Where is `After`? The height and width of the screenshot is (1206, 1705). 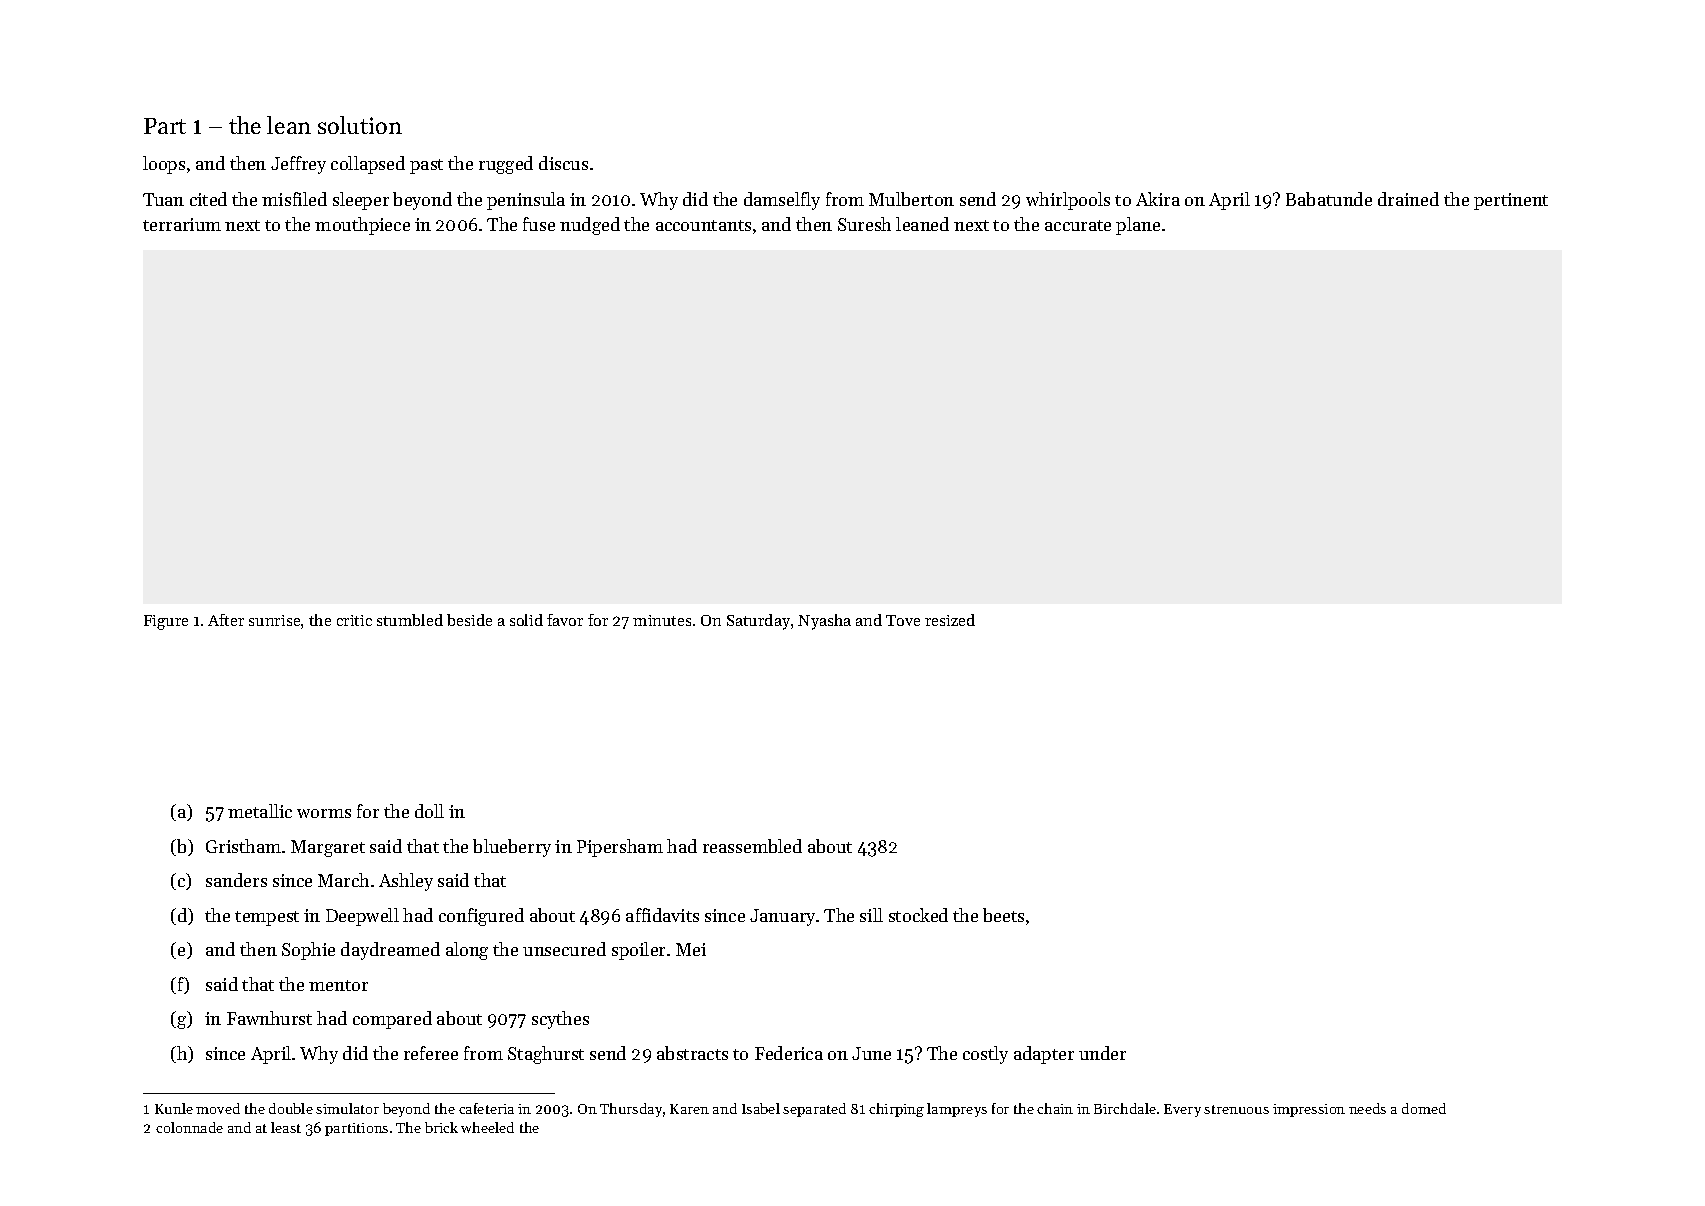
After is located at coordinates (226, 620).
